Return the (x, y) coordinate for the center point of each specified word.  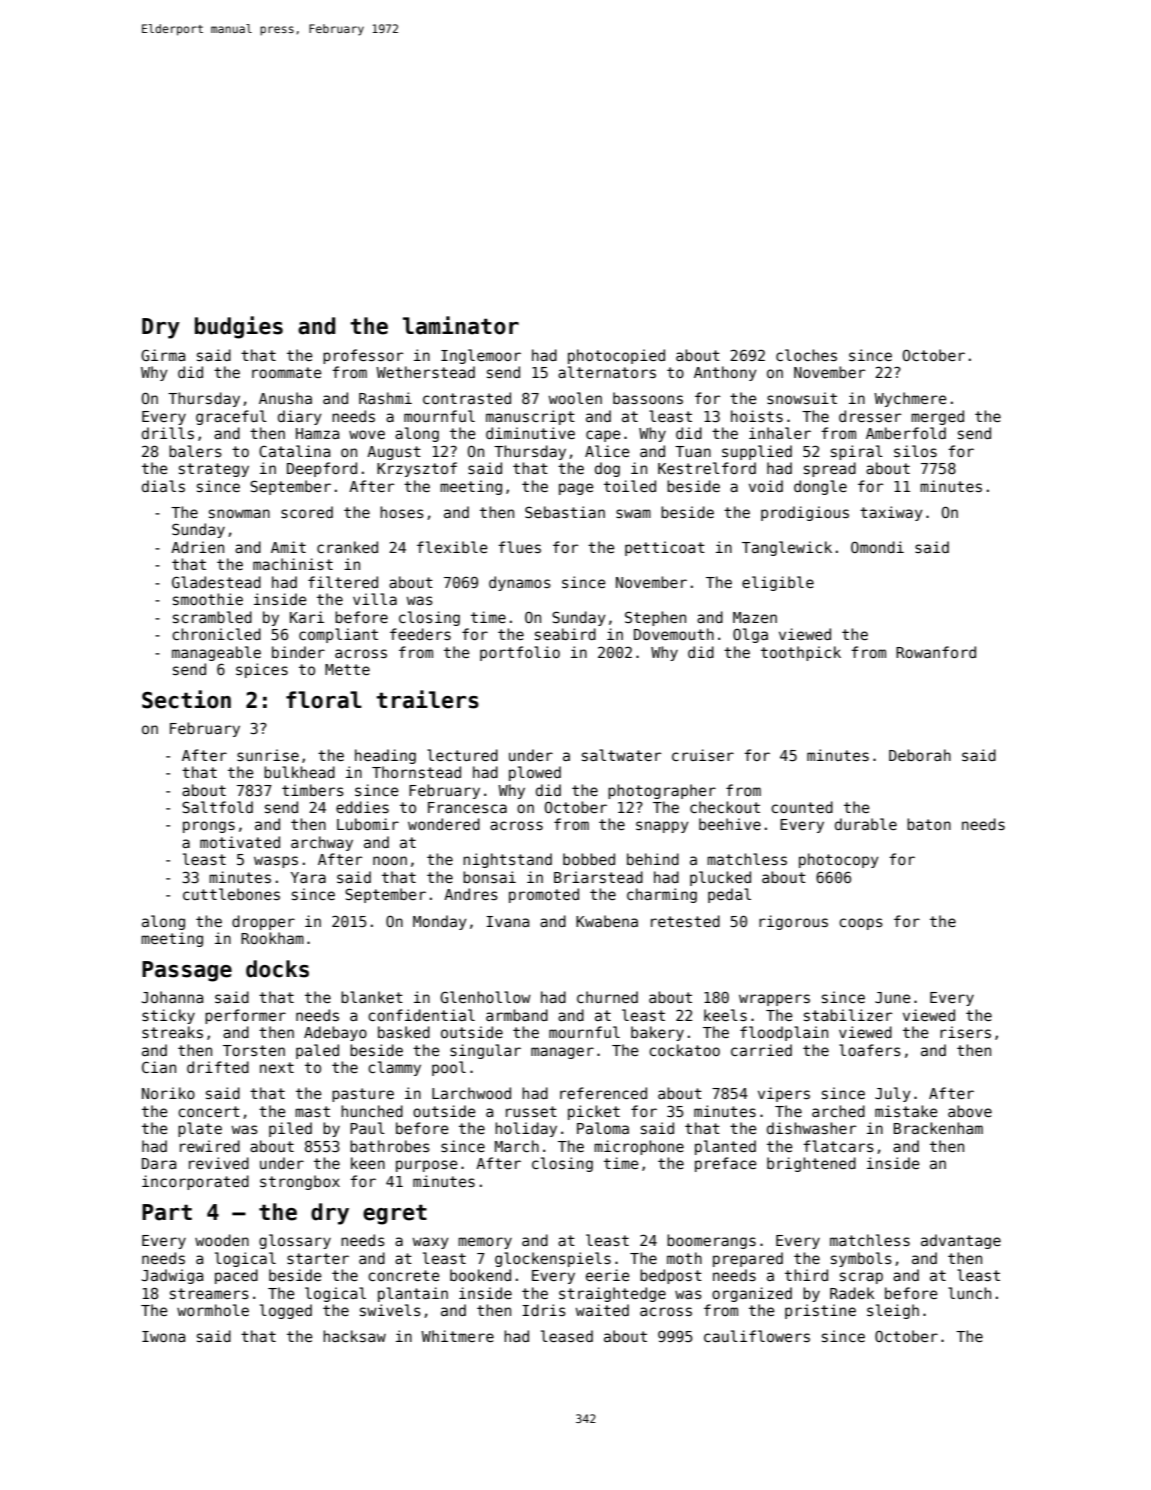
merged (937, 417)
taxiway (891, 513)
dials (163, 486)
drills (168, 433)
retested (685, 921)
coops (861, 924)
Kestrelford (707, 468)
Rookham (272, 938)
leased (567, 1336)
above (970, 1111)
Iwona (163, 1336)
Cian (159, 1067)
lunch (969, 1293)
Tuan (693, 451)
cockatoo (684, 1050)
